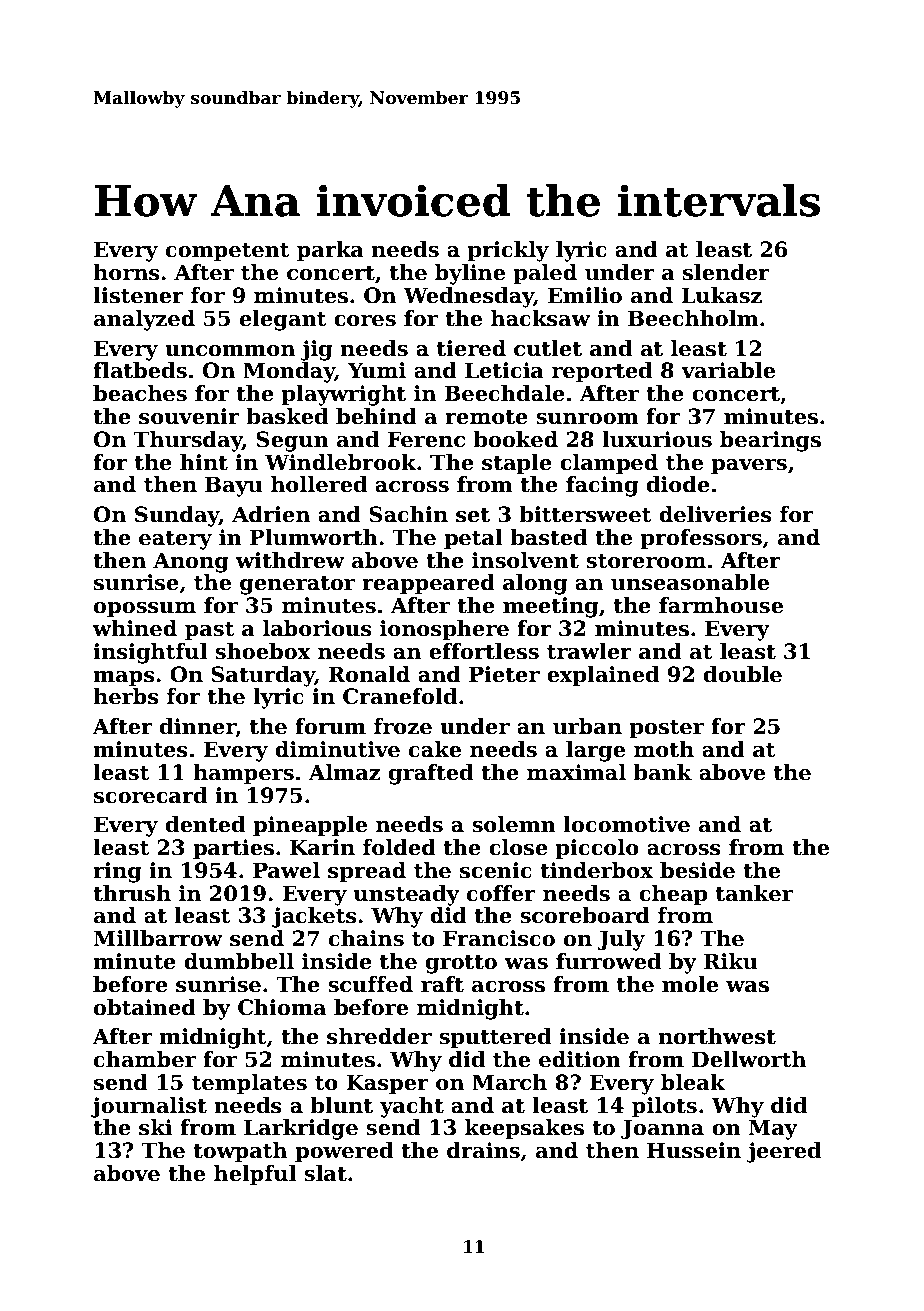 The image size is (924, 1311). I want to click on cutlet, so click(548, 348).
